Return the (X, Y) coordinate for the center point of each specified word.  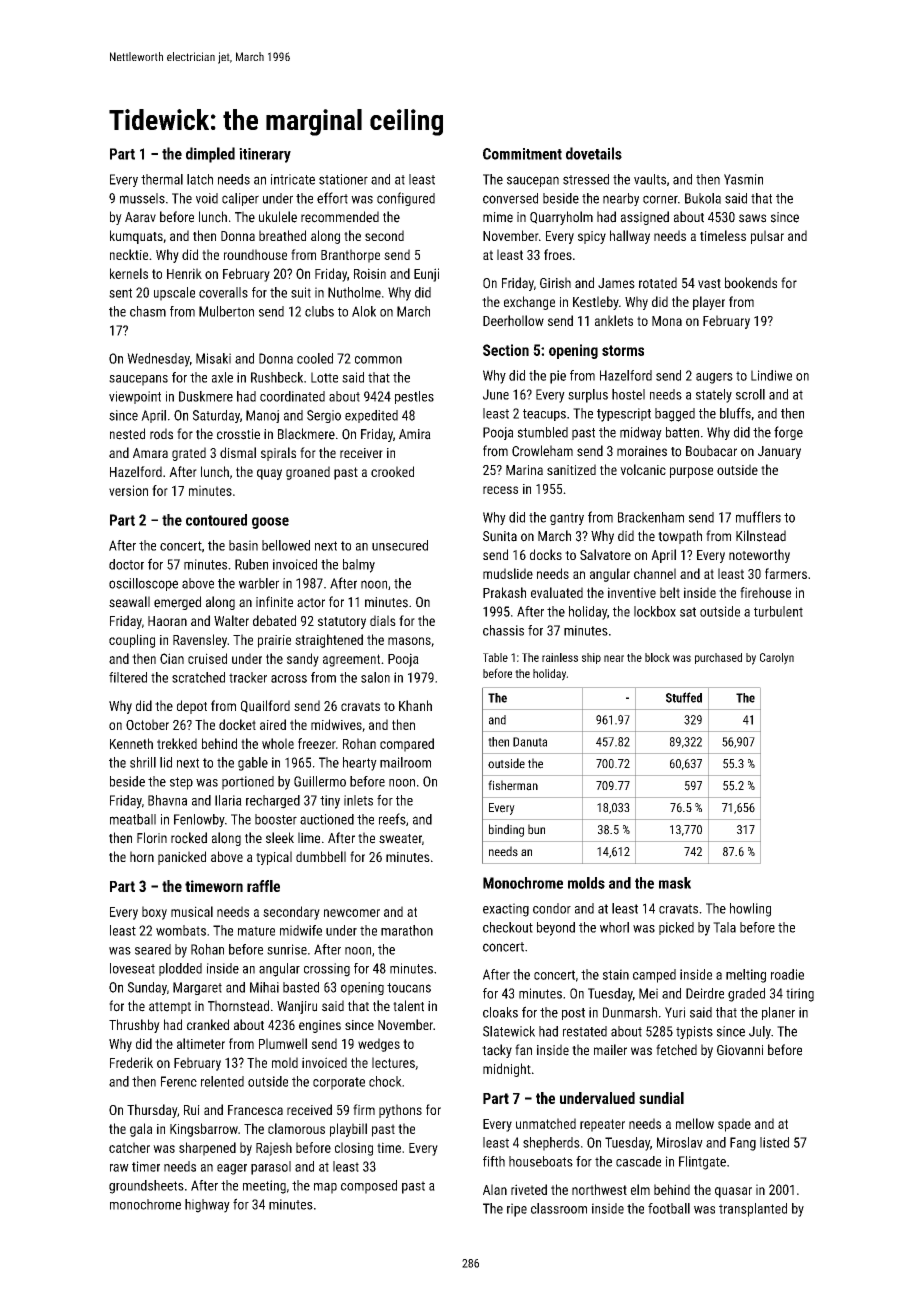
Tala (724, 927)
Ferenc (179, 1081)
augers (714, 378)
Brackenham (651, 517)
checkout (508, 927)
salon (375, 677)
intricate (293, 179)
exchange (529, 303)
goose (270, 523)
